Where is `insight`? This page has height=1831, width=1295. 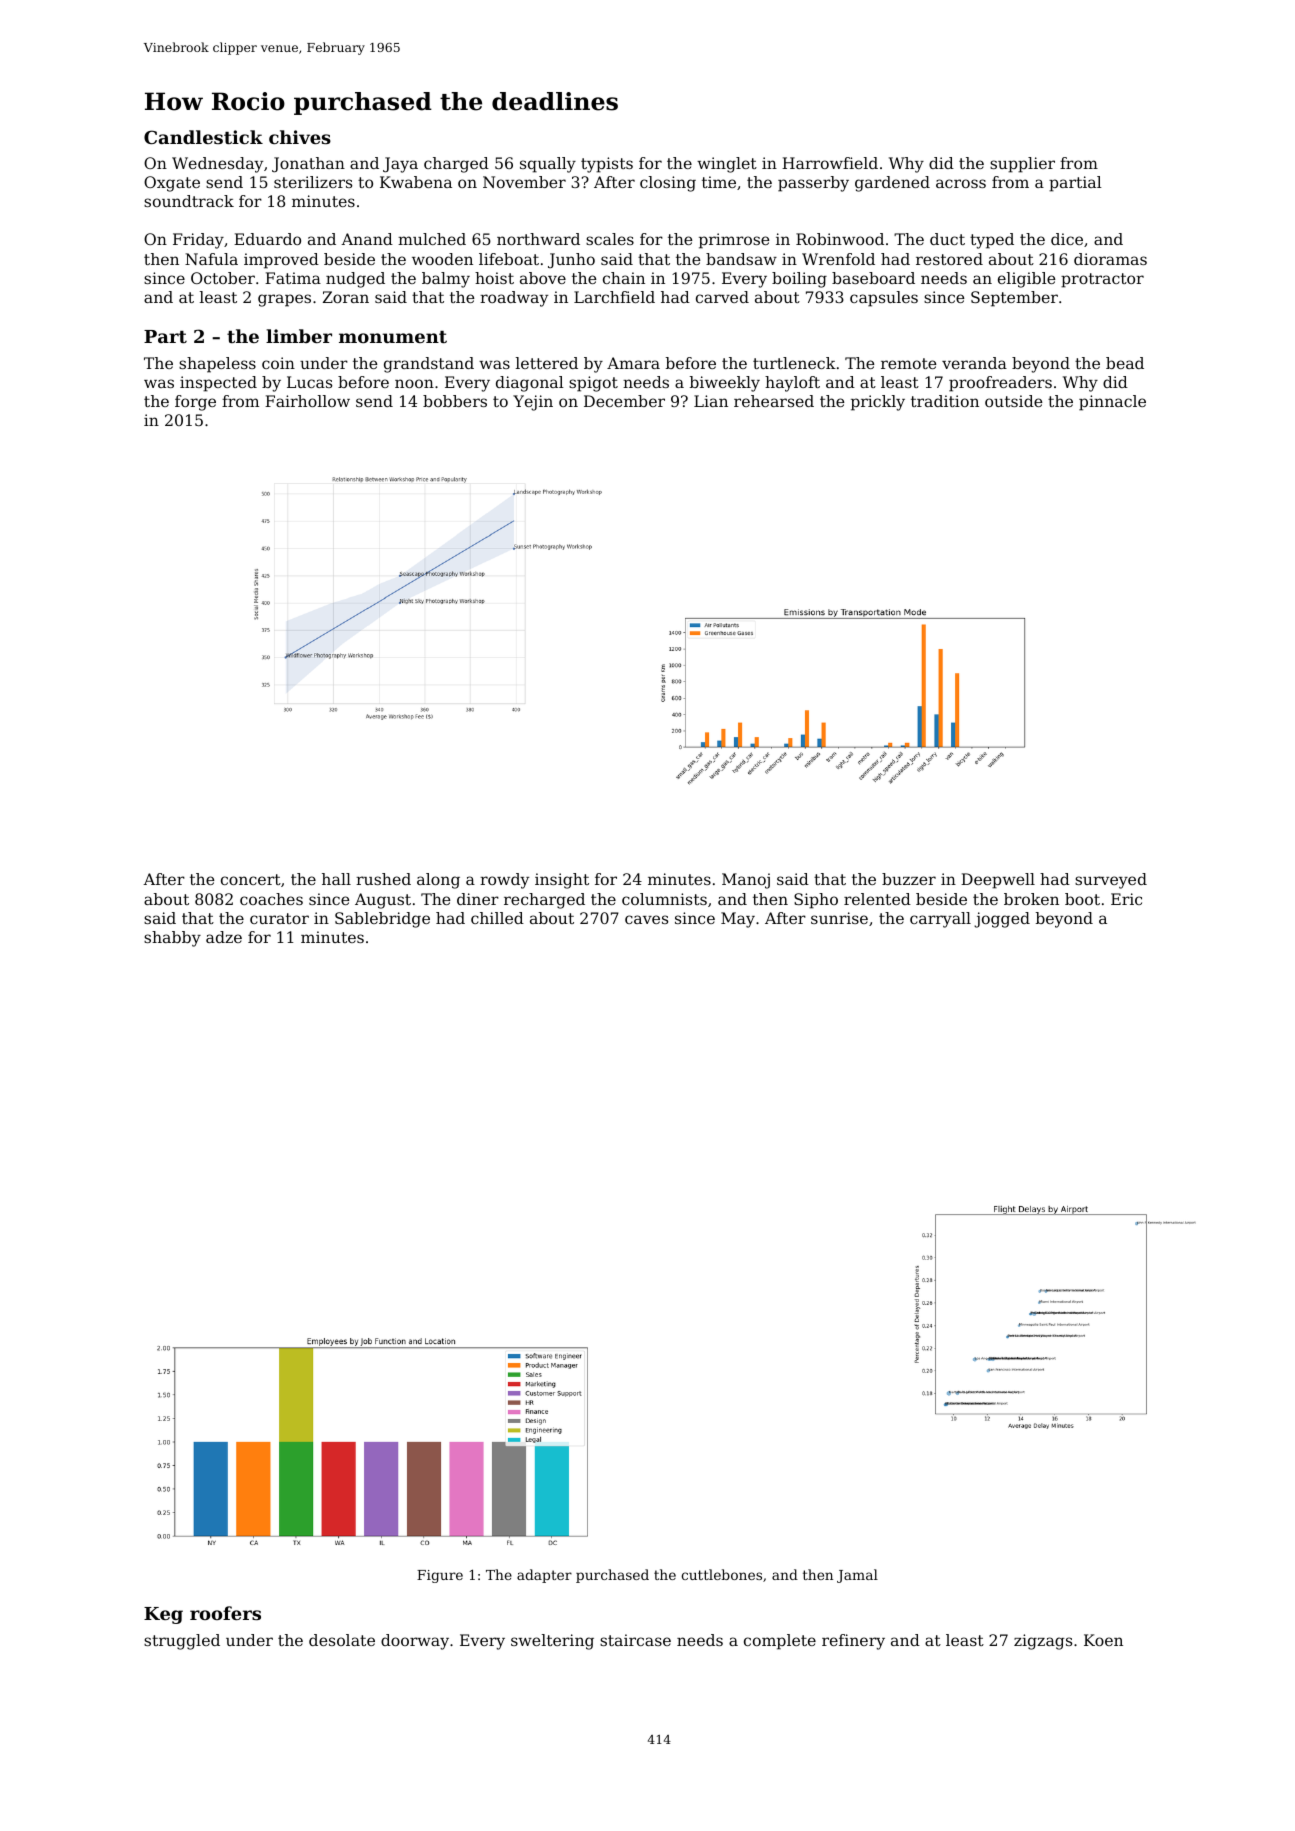
insight is located at coordinates (562, 881).
